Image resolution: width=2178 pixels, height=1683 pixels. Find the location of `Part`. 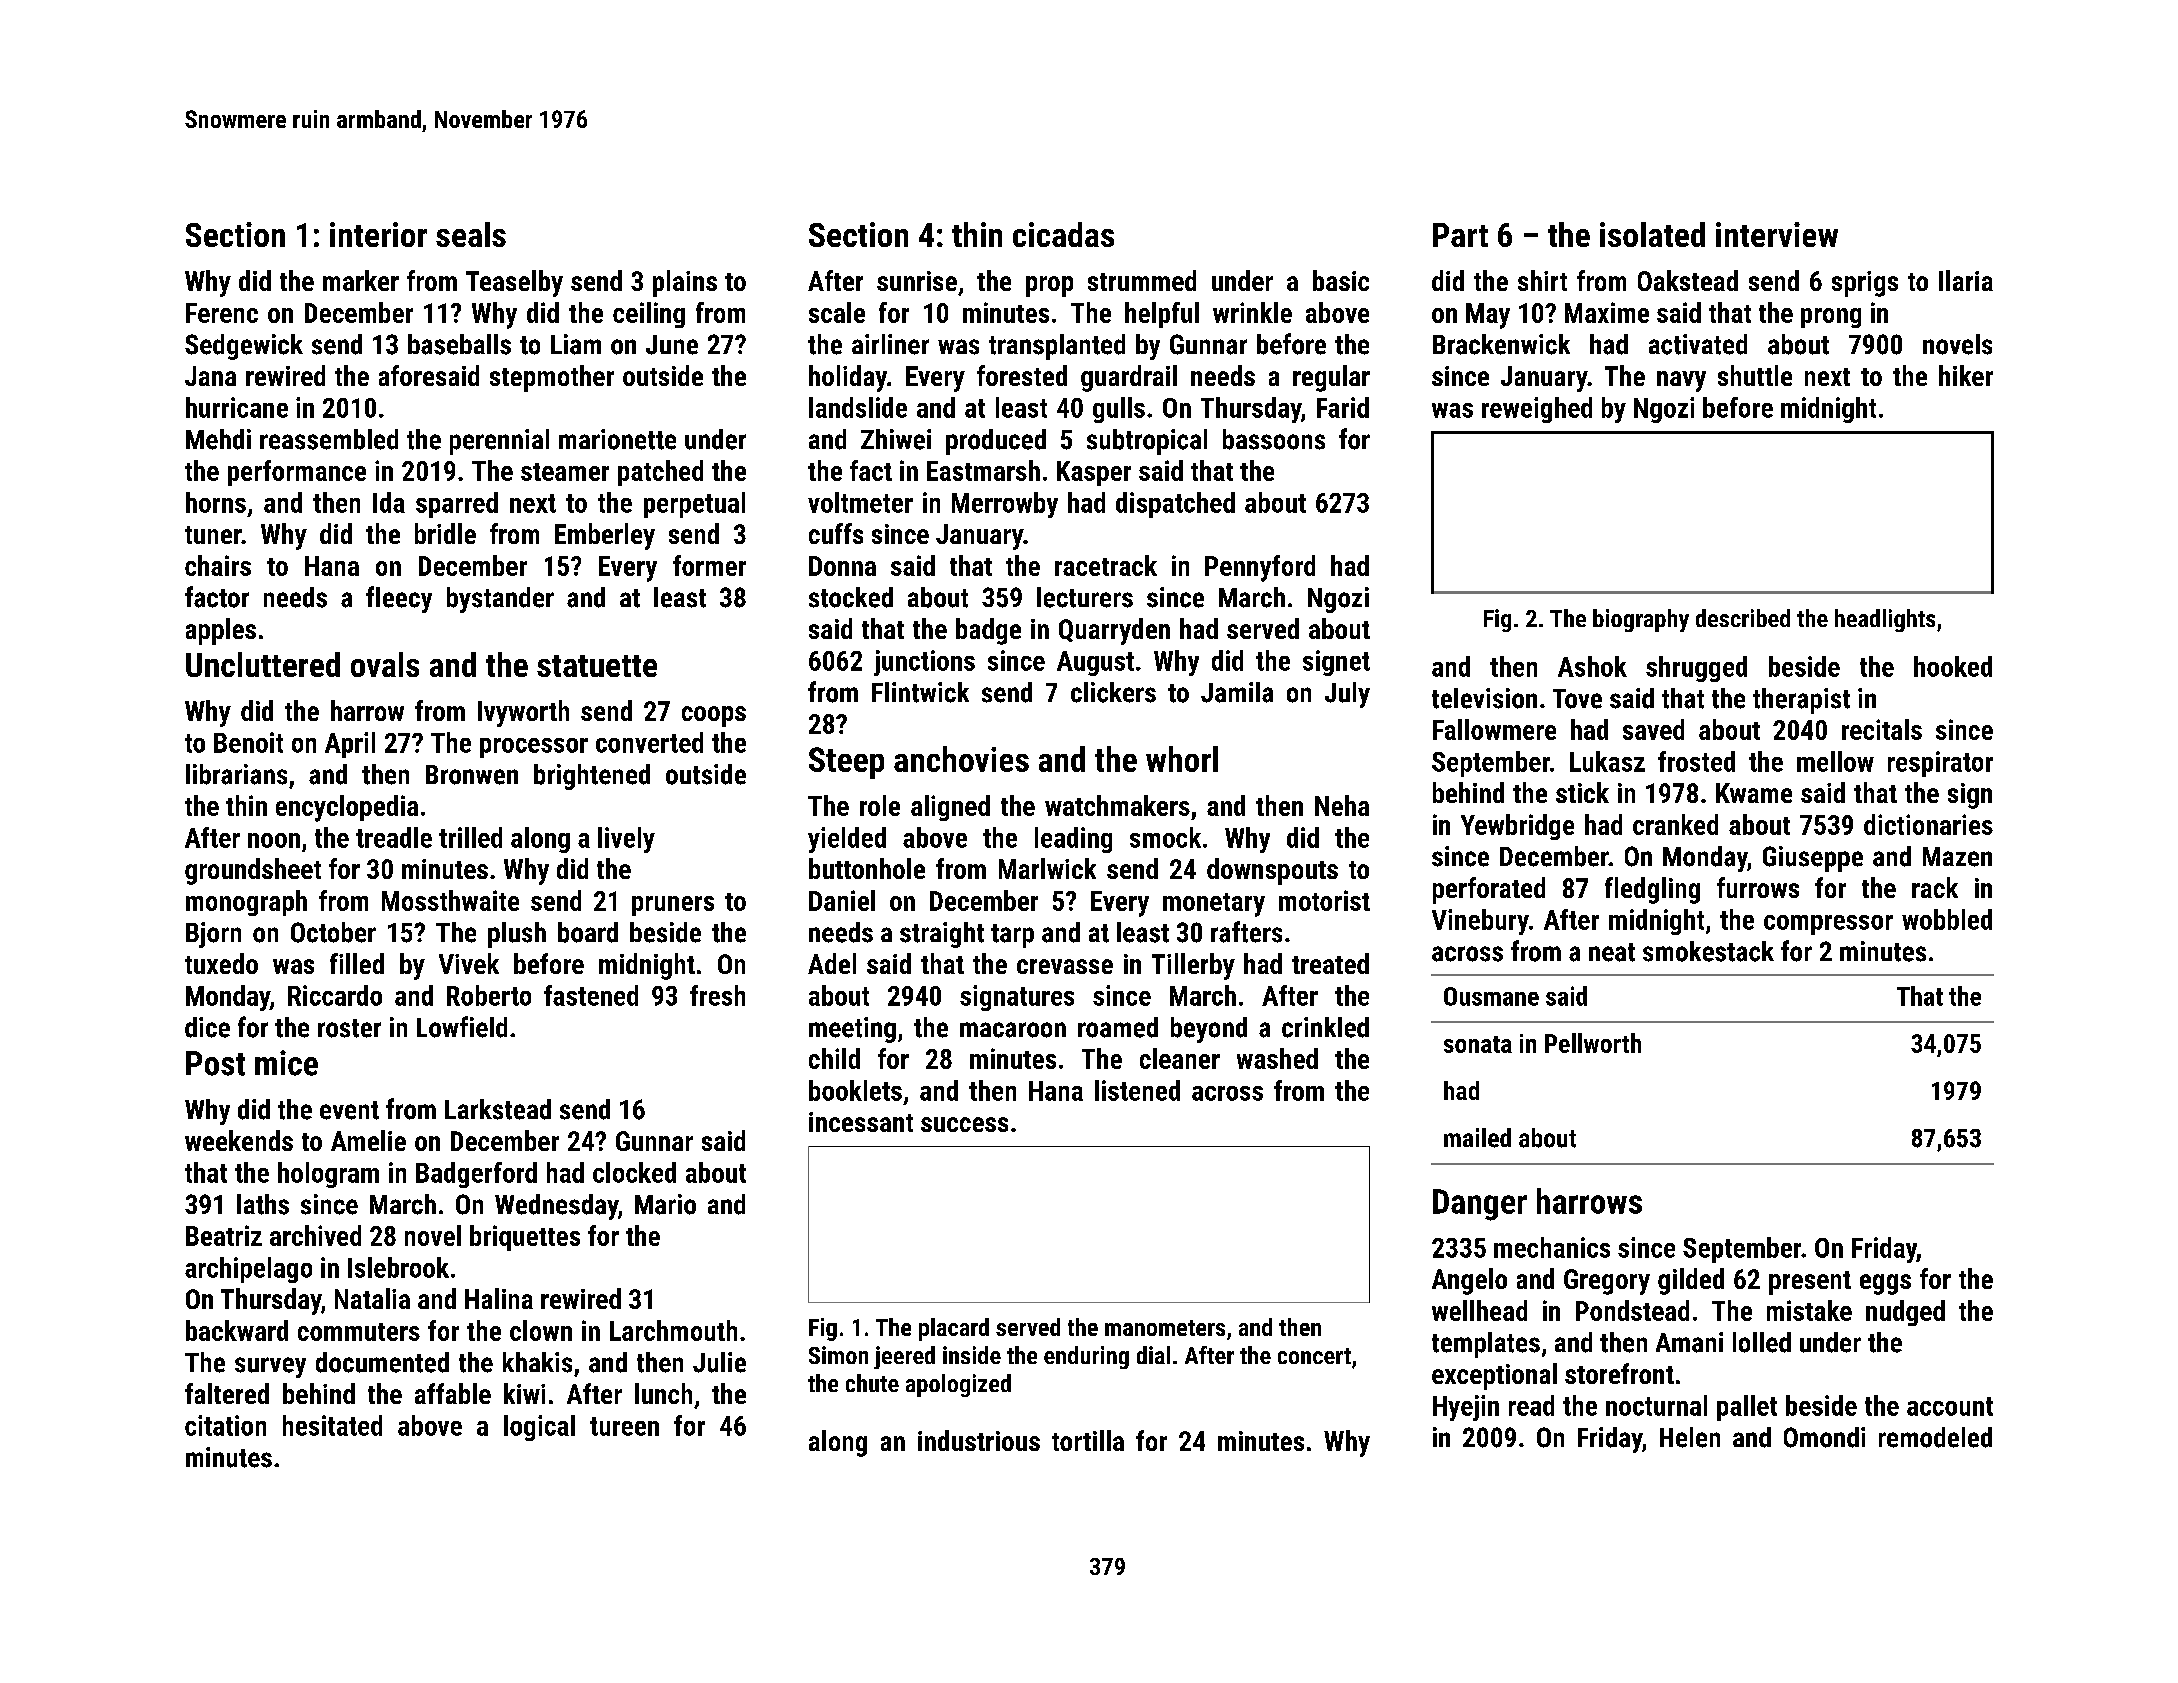

Part is located at coordinates (1460, 235).
